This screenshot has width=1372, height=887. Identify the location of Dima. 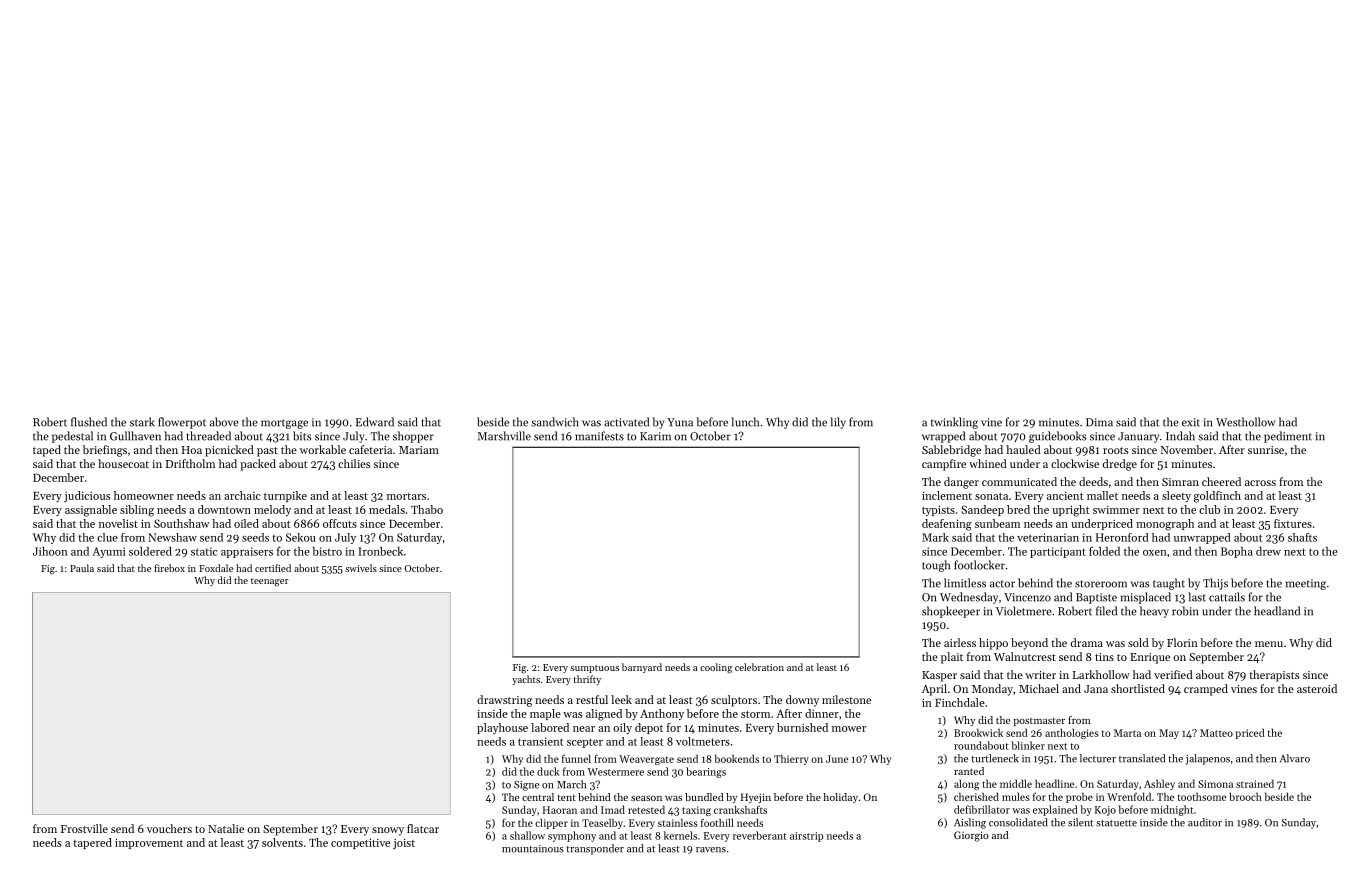
(1099, 422).
